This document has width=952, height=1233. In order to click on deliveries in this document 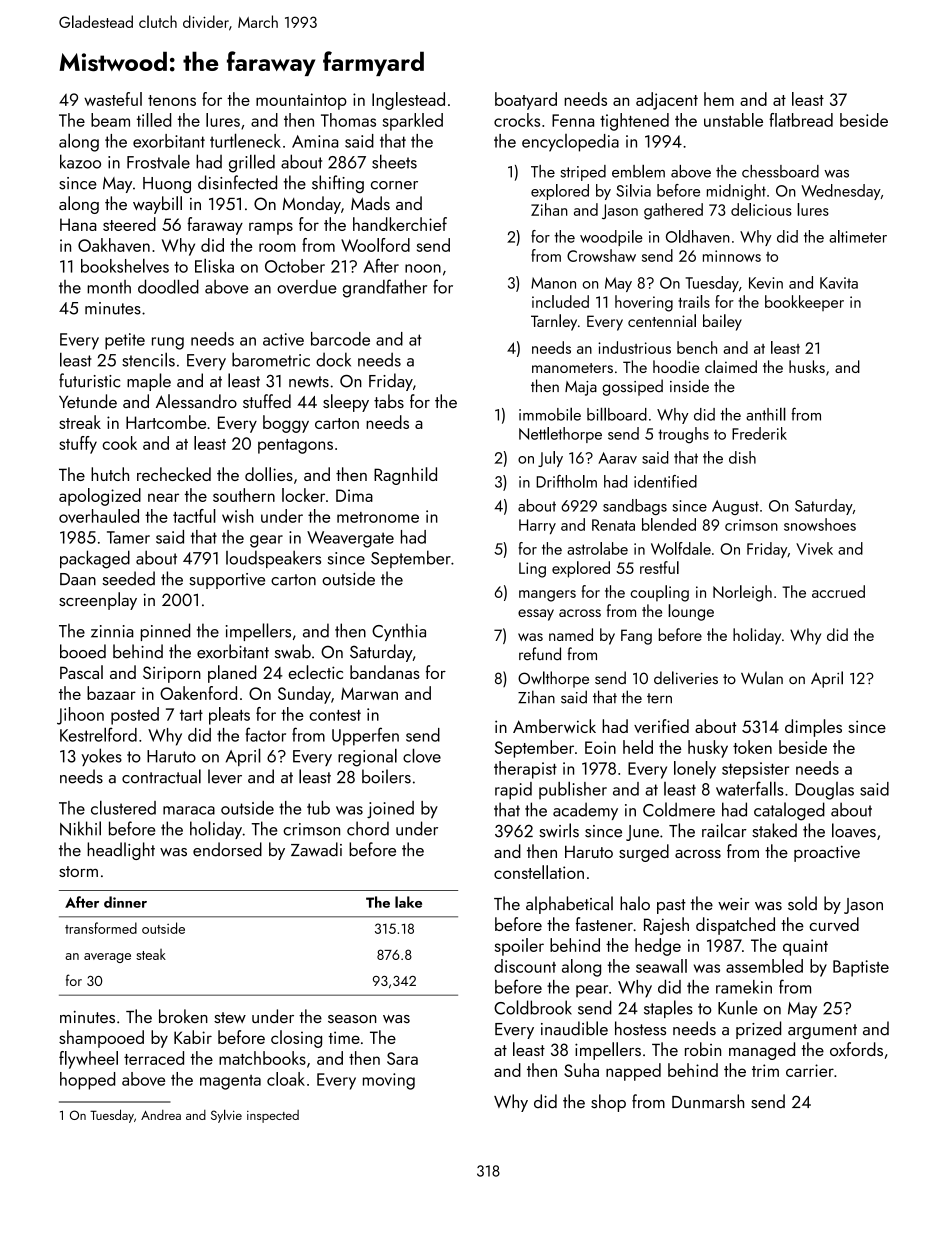, I will do `click(686, 678)`.
